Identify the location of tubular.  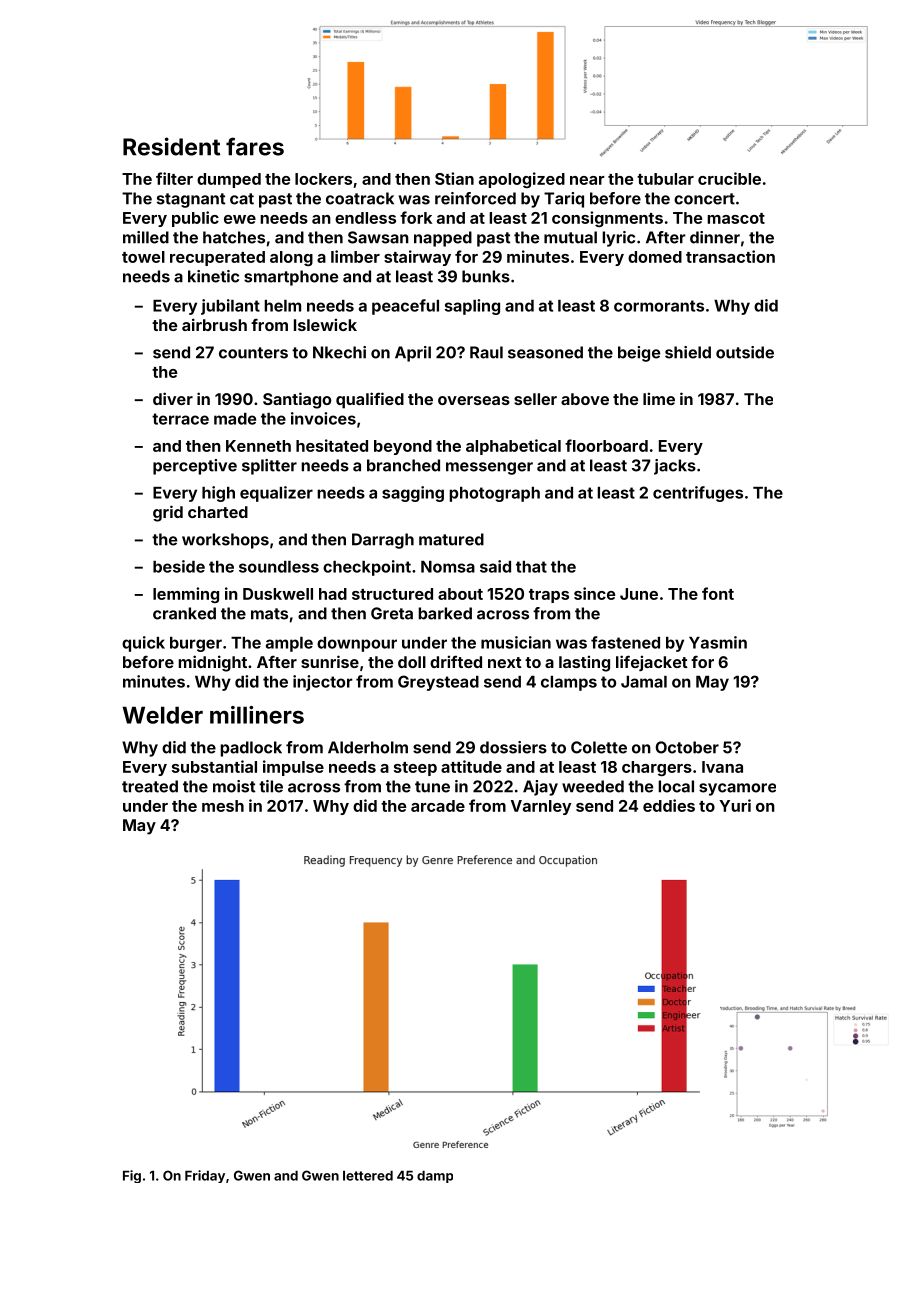
(665, 179).
